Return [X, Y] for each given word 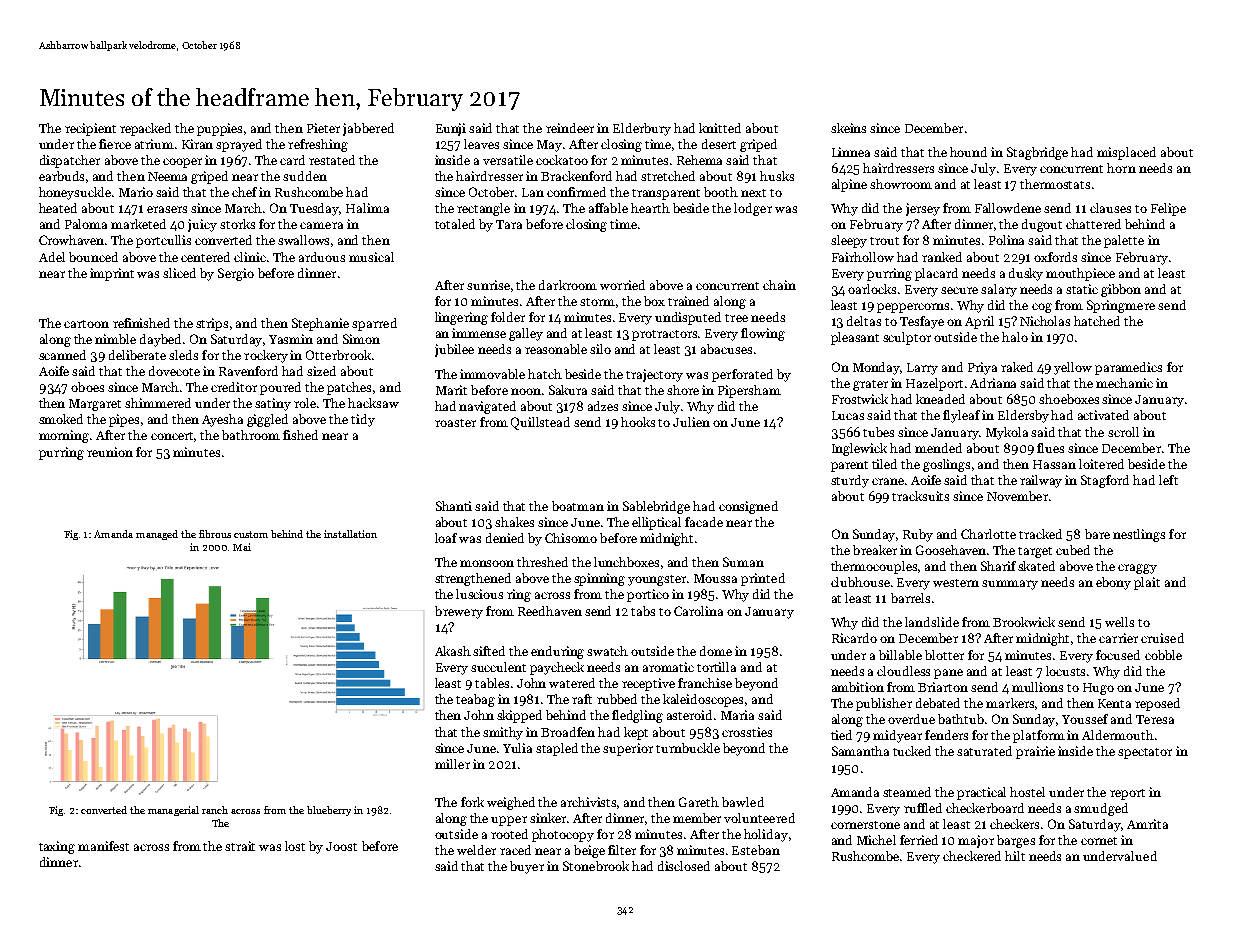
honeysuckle [75, 193]
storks [237, 224]
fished [300, 435]
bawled [743, 802]
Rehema [699, 160]
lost [295, 846]
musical [371, 257]
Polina [1006, 240]
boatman [578, 506]
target [1035, 552]
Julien [691, 422]
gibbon [1121, 290]
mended [938, 448]
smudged [1101, 809]
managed [157, 535]
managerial [173, 811]
